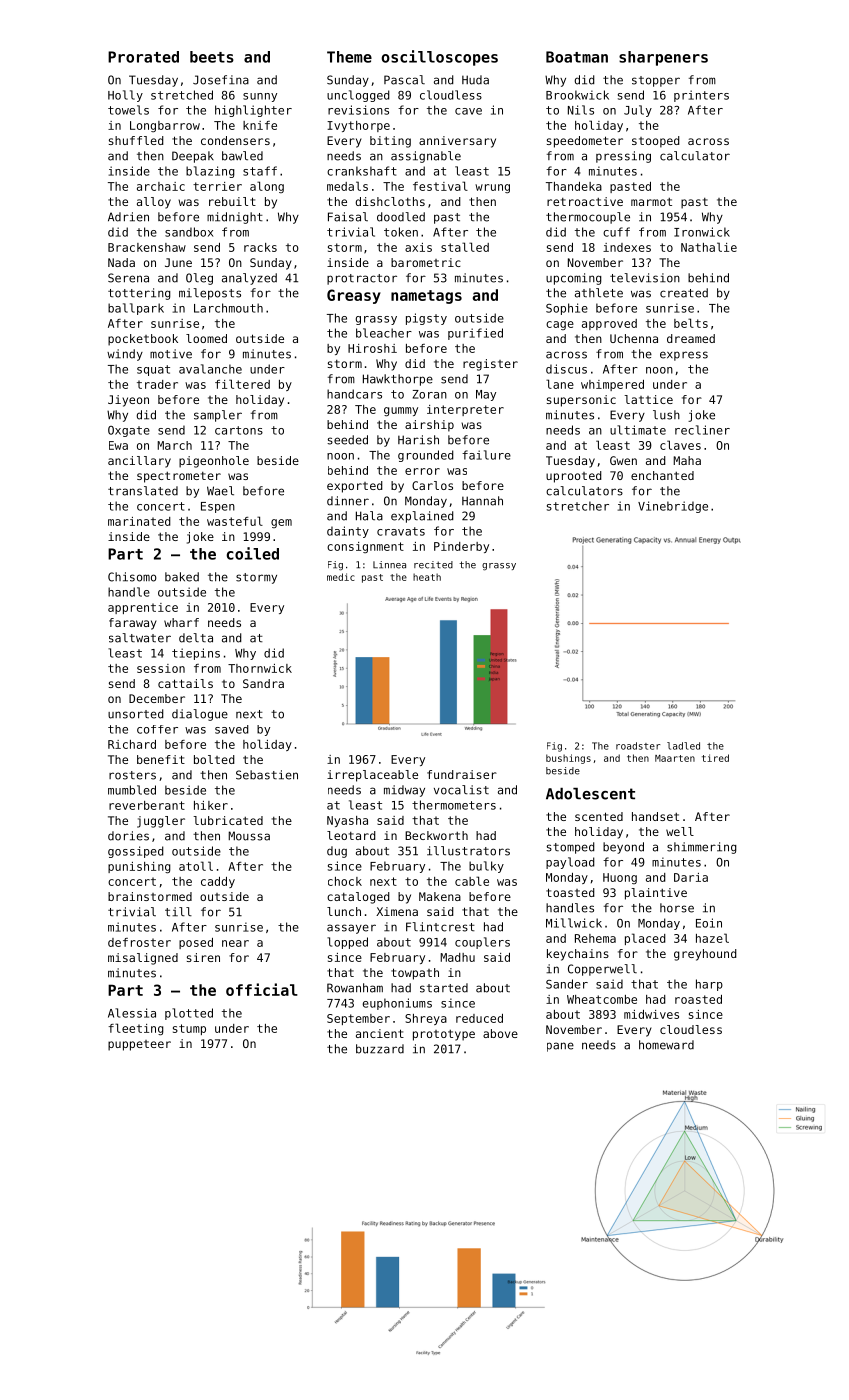 The image size is (849, 1400). Describe the element at coordinates (139, 868) in the screenshot. I see `punishing` at that location.
